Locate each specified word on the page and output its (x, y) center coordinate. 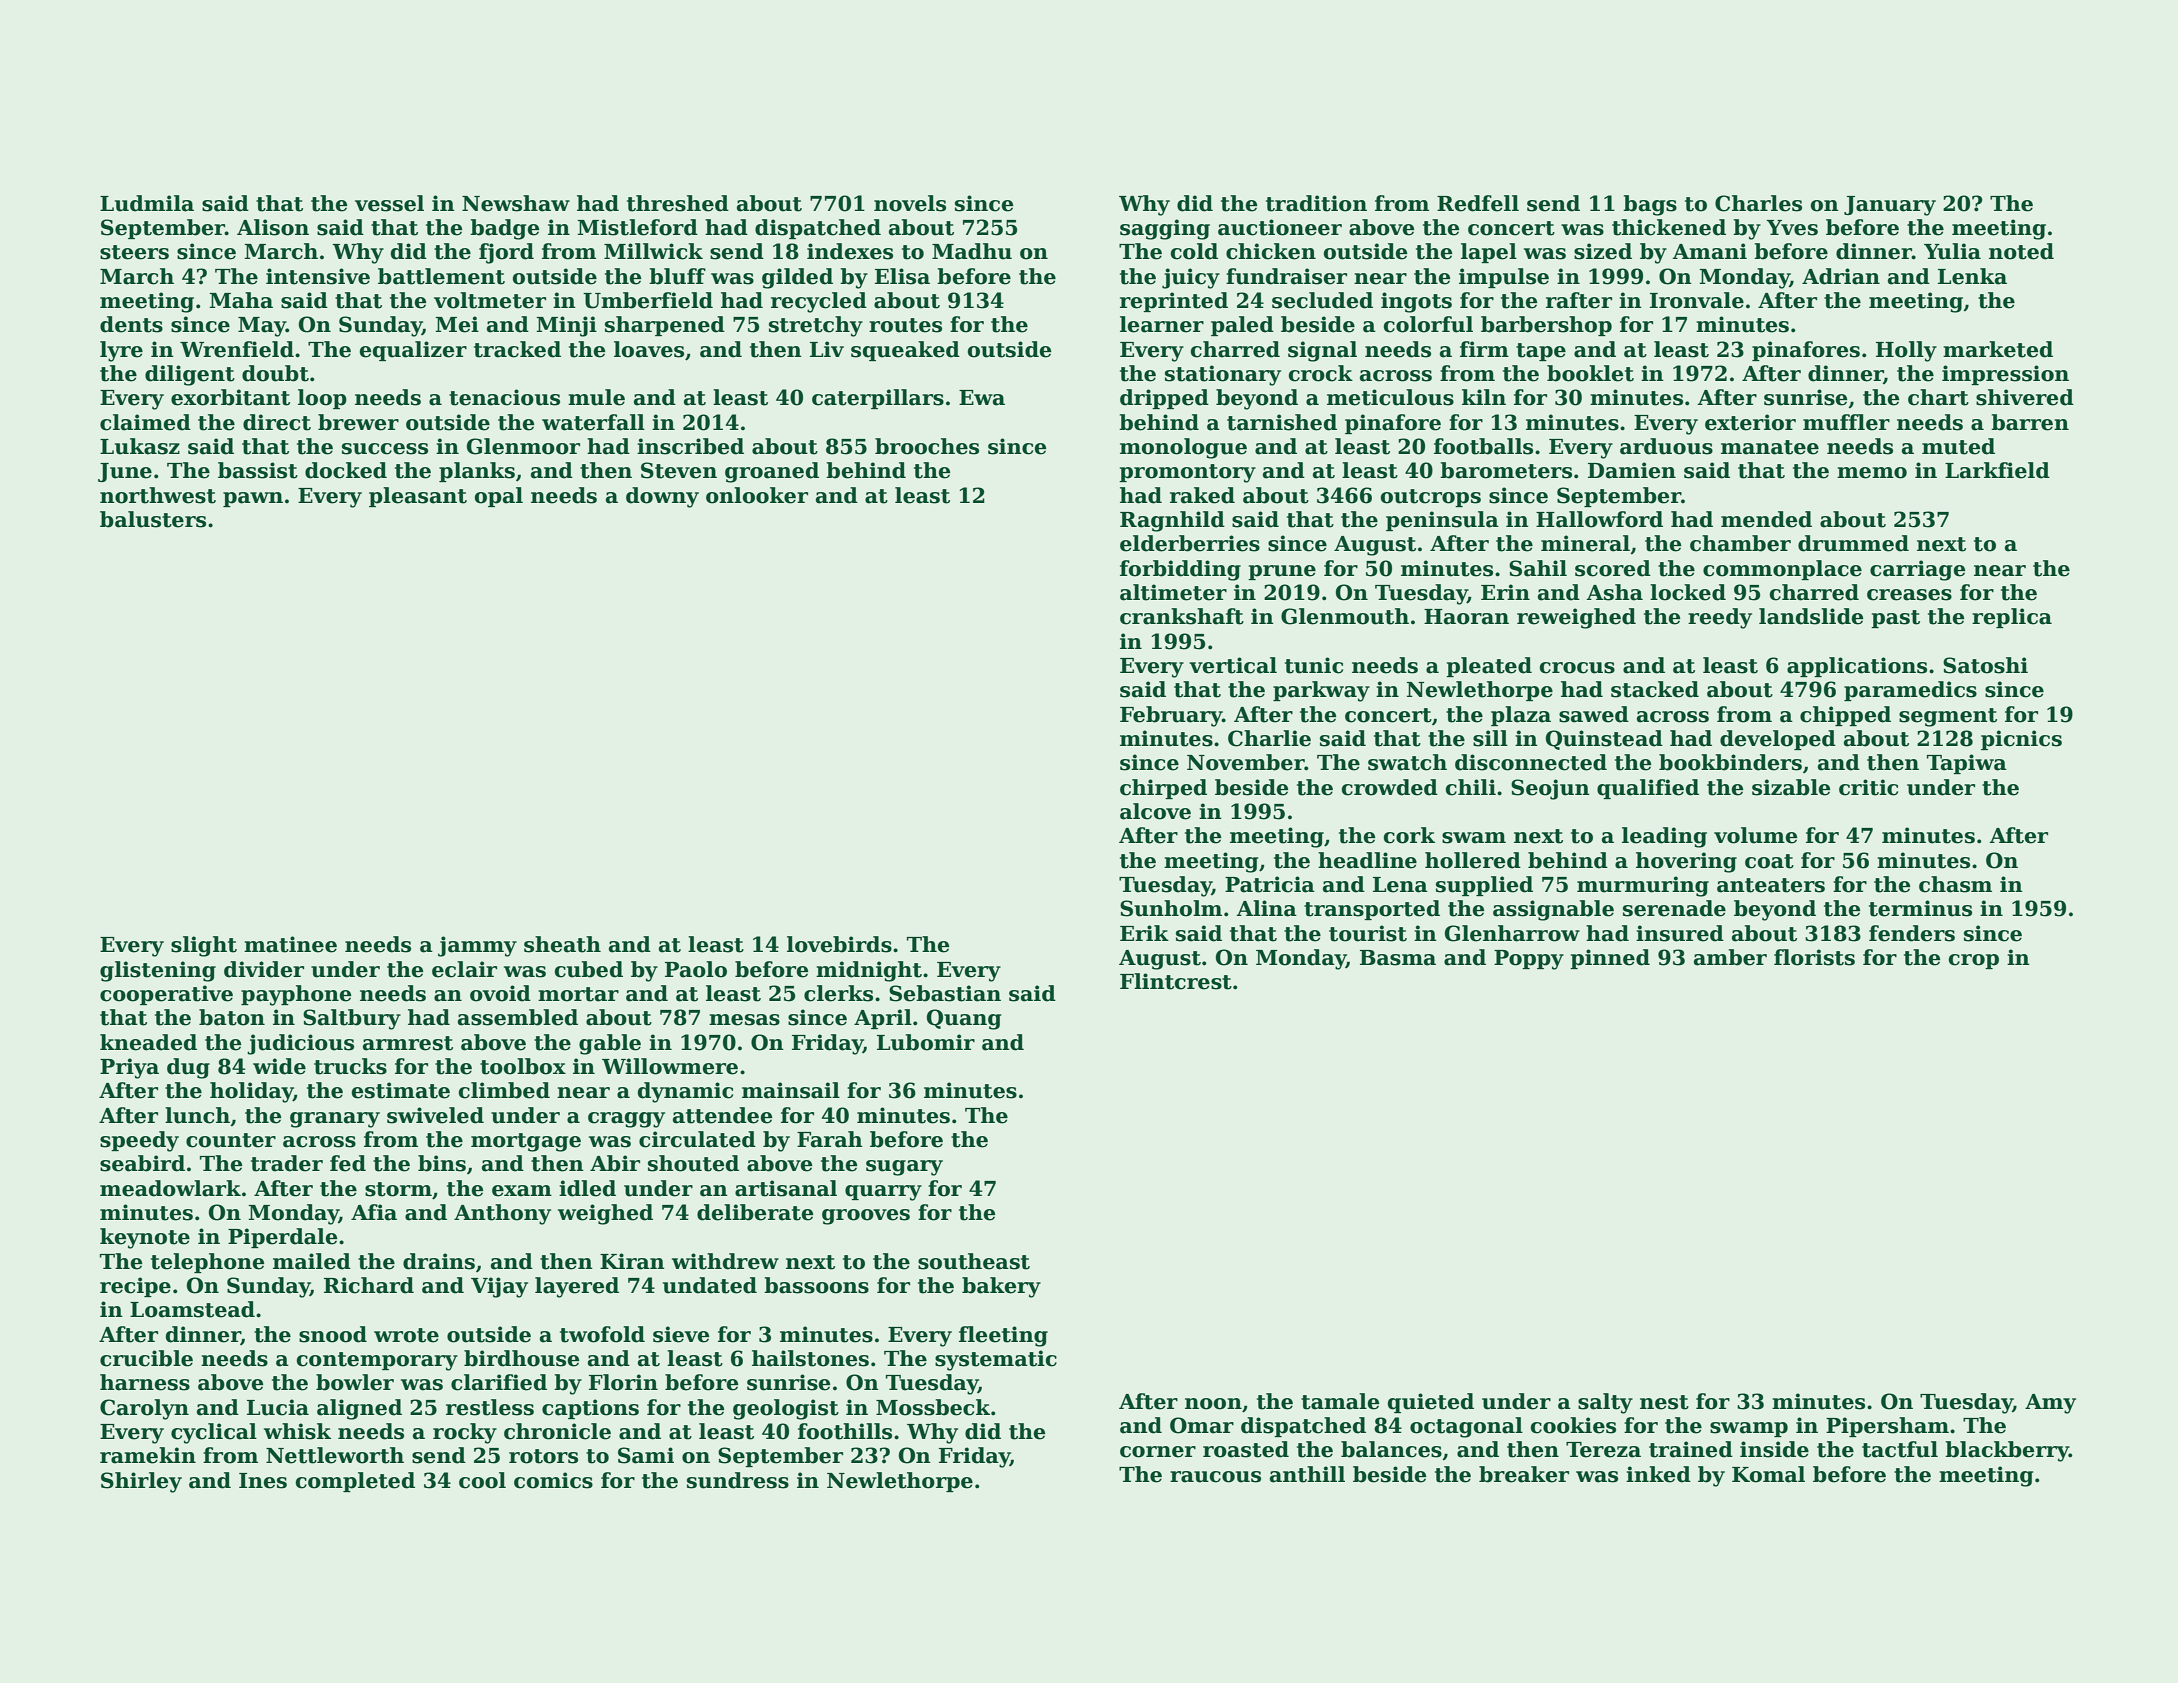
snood (333, 1334)
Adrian (1841, 276)
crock (1320, 373)
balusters (153, 519)
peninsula (1442, 521)
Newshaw (516, 203)
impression (2005, 375)
